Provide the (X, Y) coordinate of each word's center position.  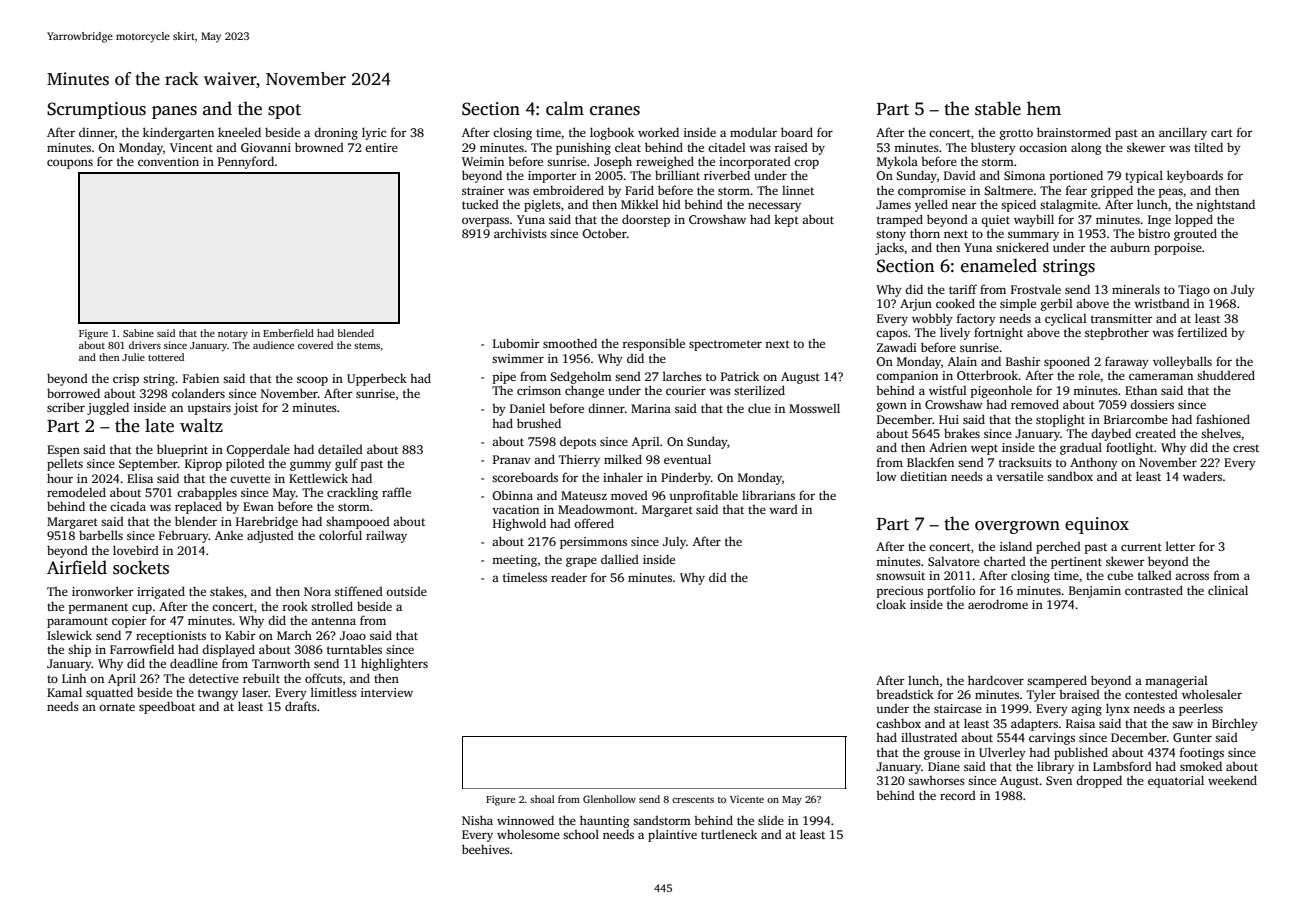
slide (771, 820)
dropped (1099, 781)
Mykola (897, 162)
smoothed (570, 343)
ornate (117, 707)
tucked (480, 204)
